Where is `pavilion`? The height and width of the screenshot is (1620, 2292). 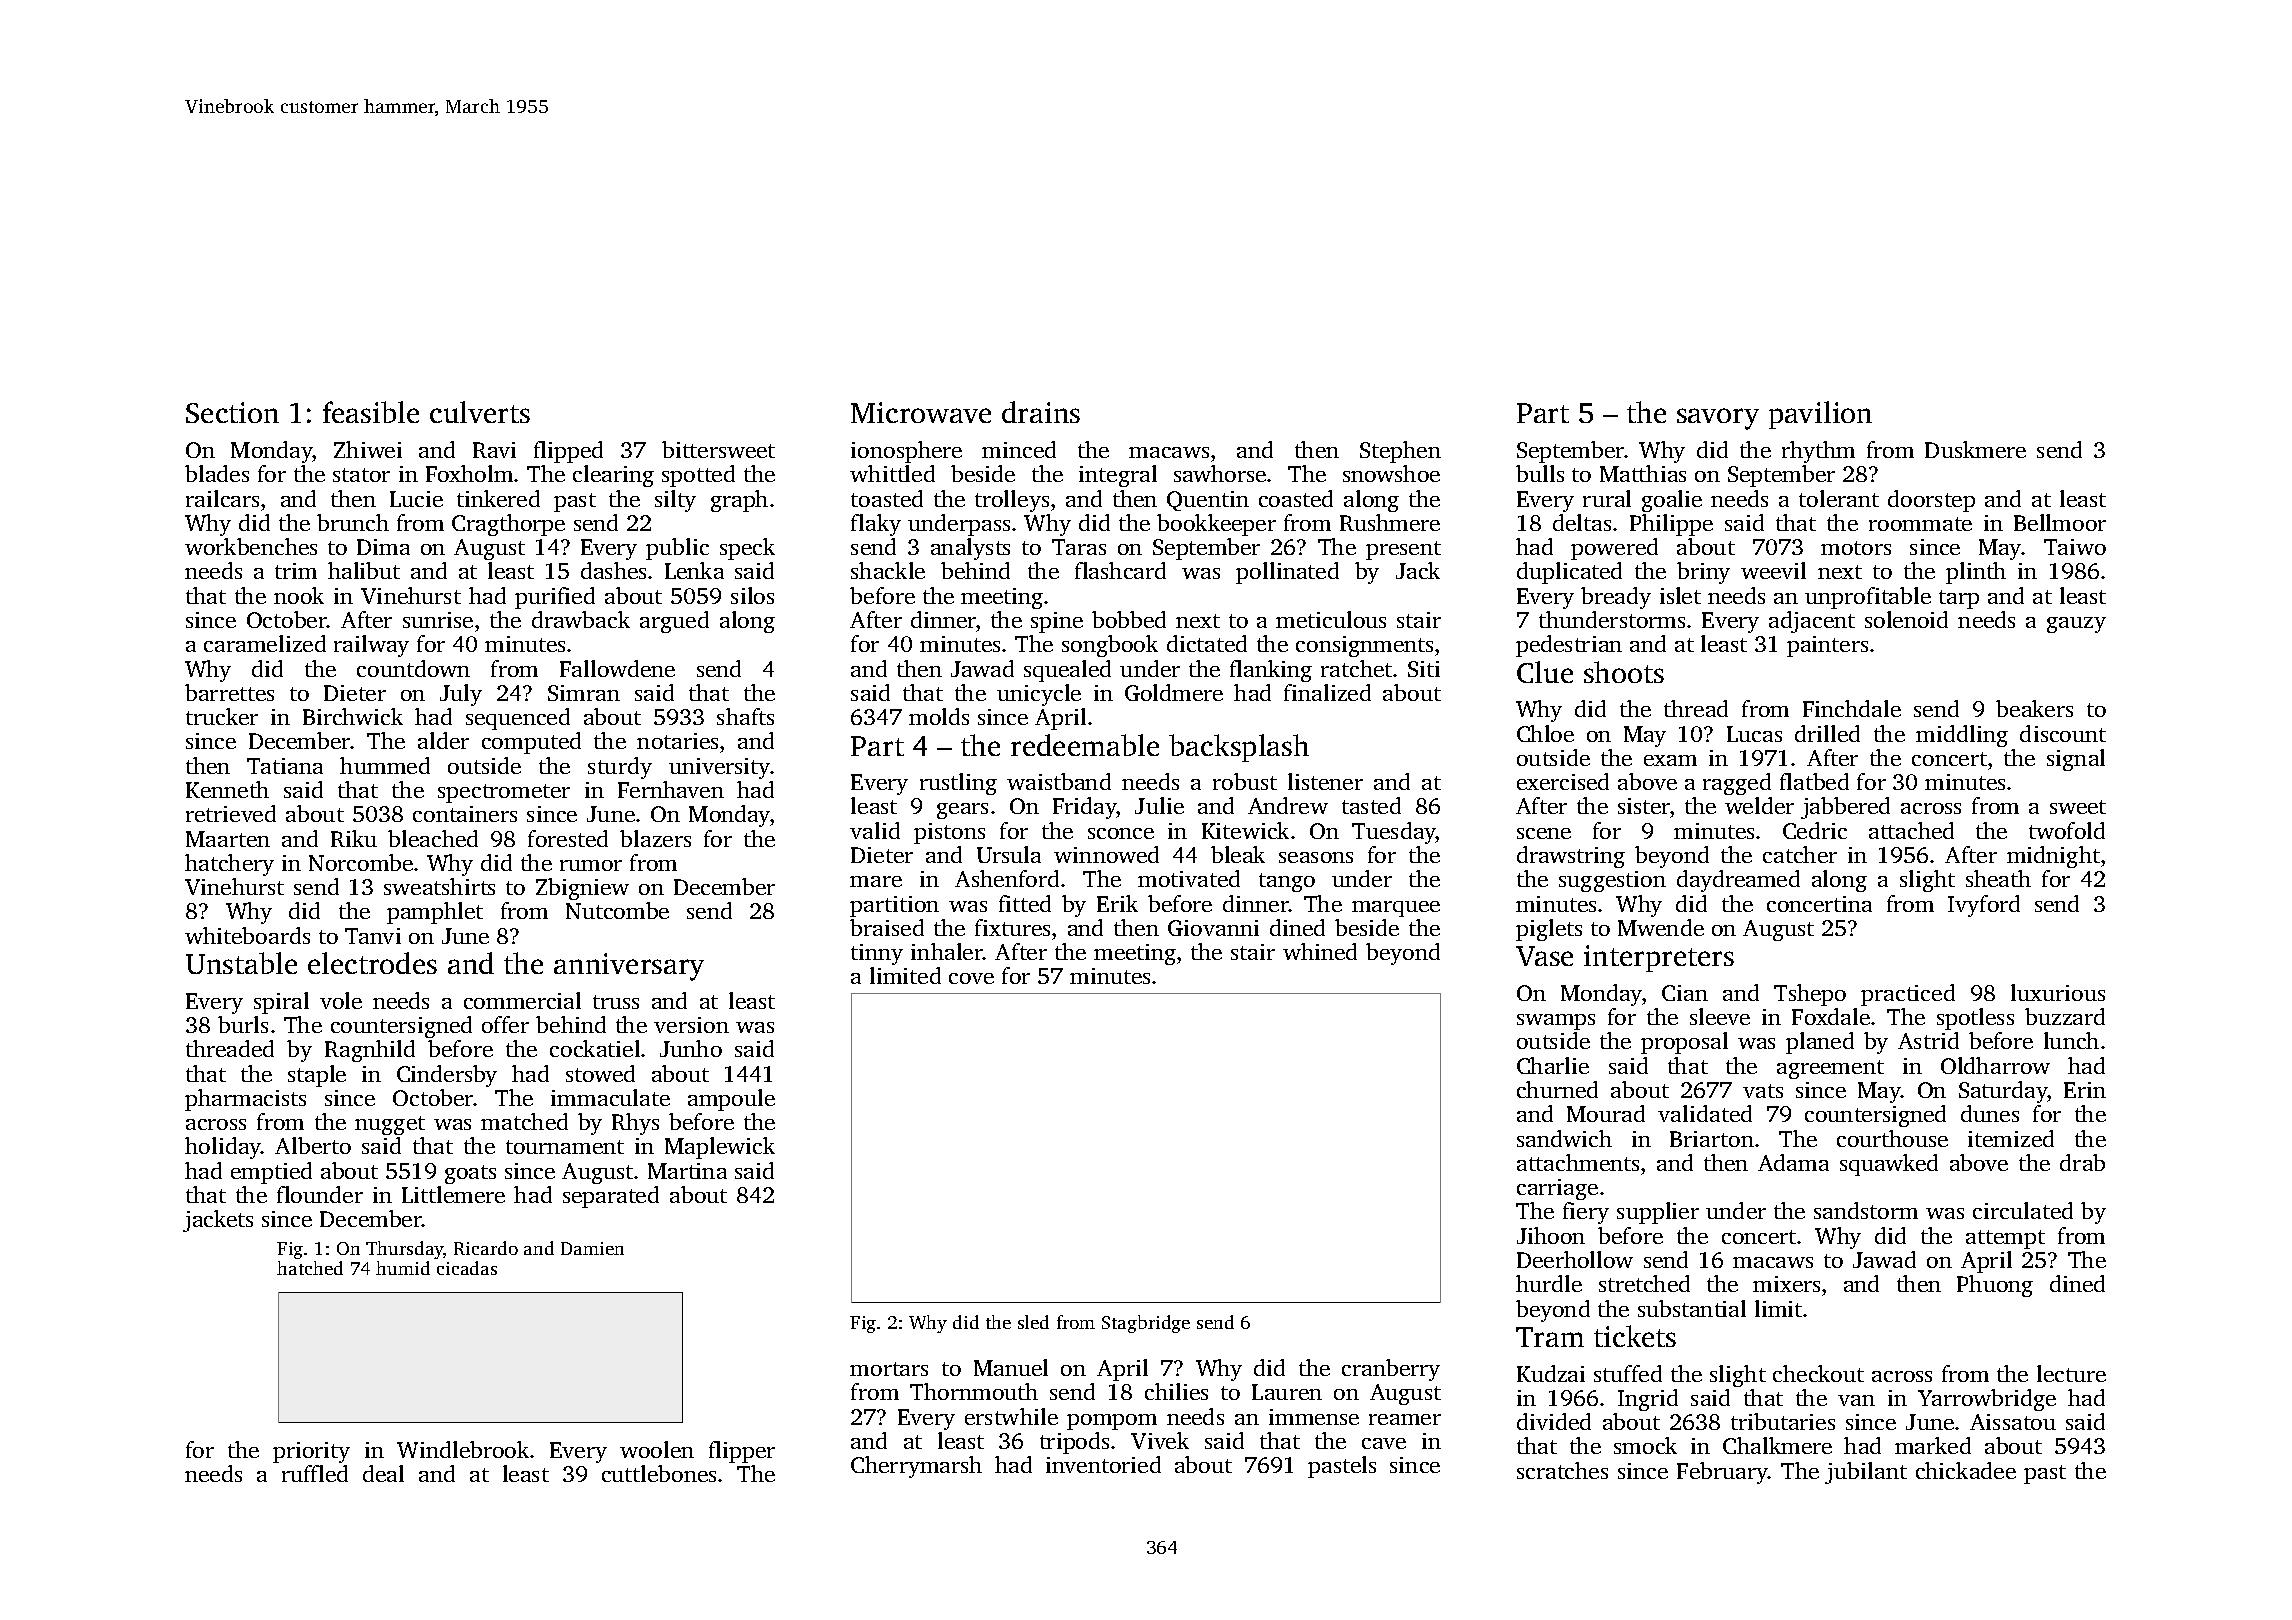
pavilion is located at coordinates (1820, 415).
